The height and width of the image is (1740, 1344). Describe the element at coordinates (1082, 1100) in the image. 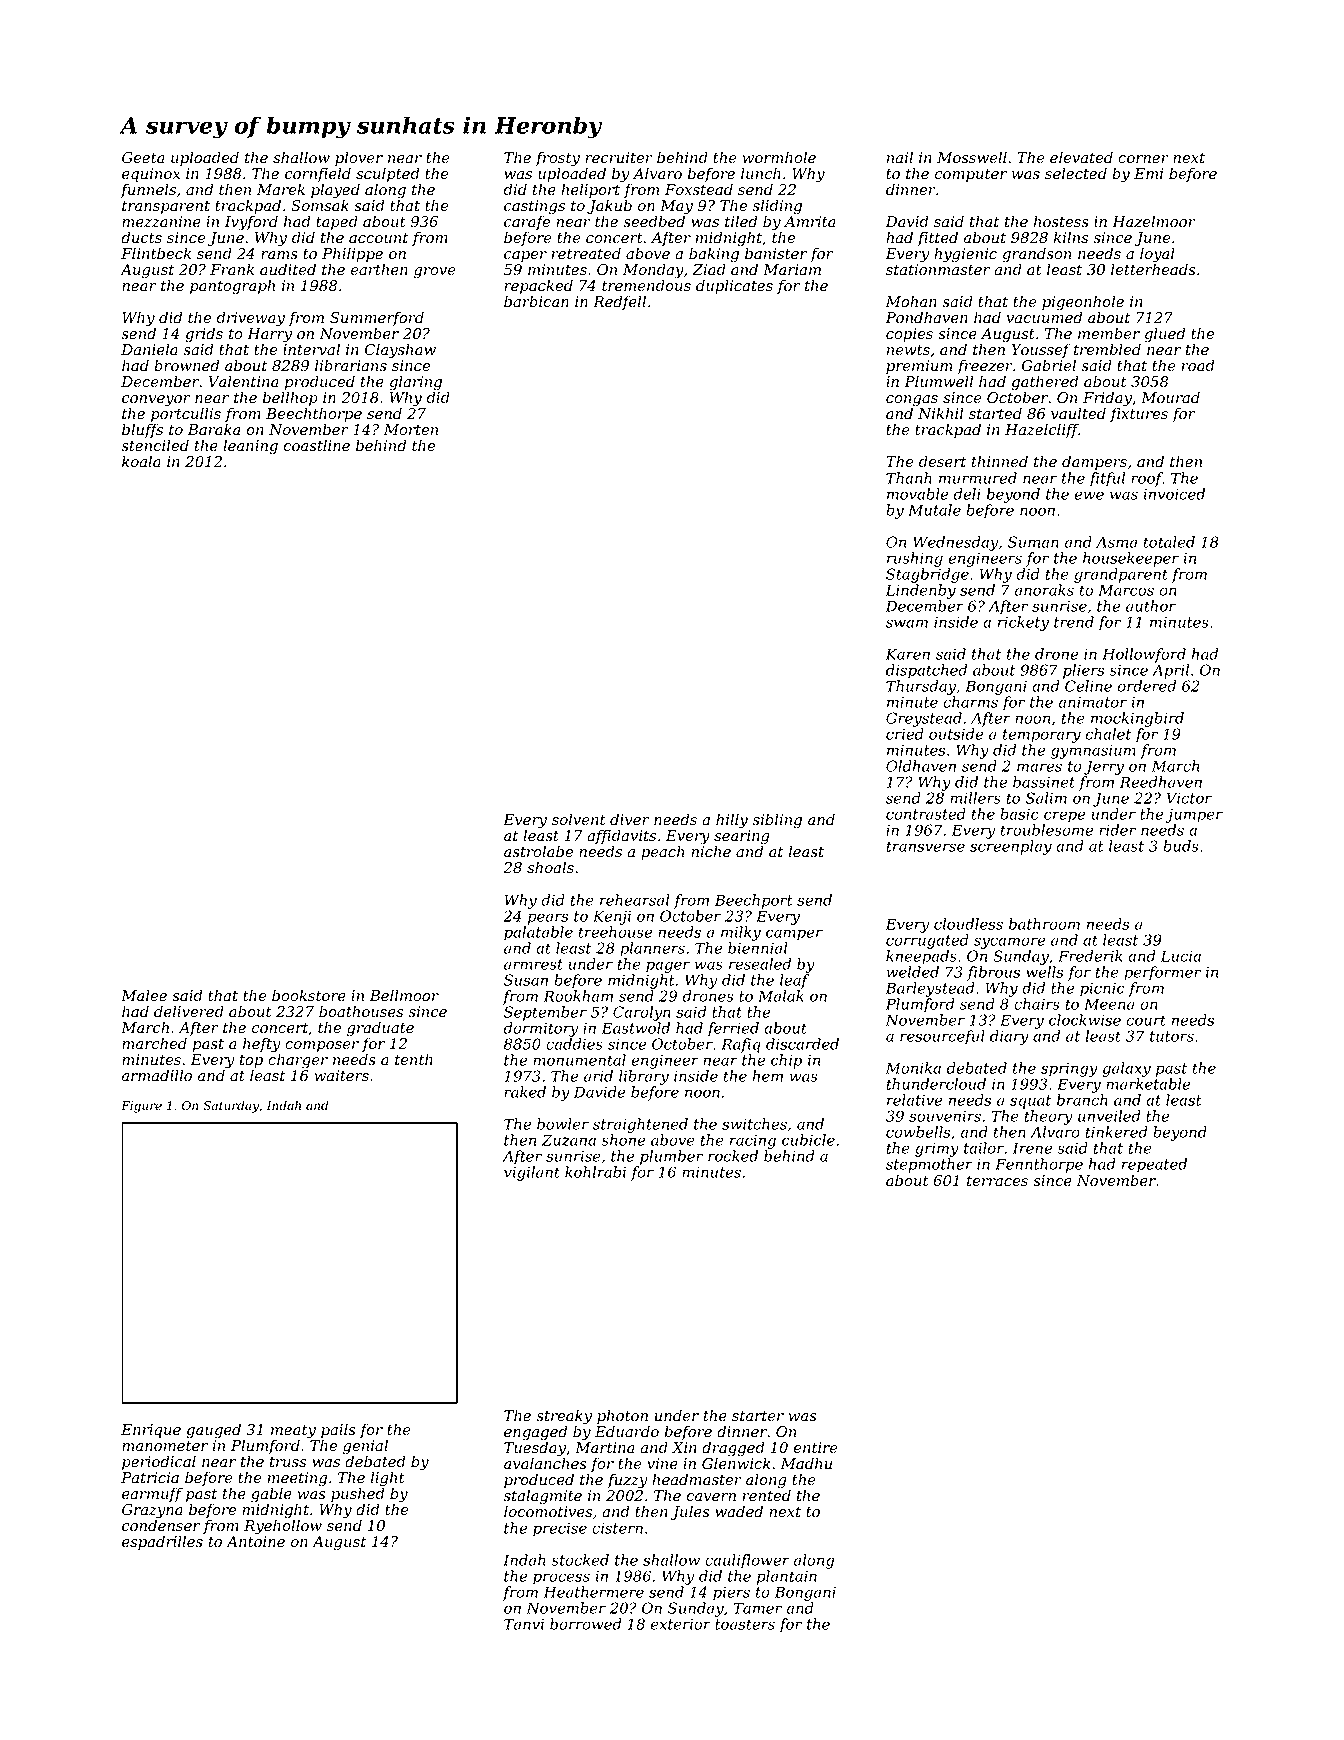

I see `branch` at that location.
